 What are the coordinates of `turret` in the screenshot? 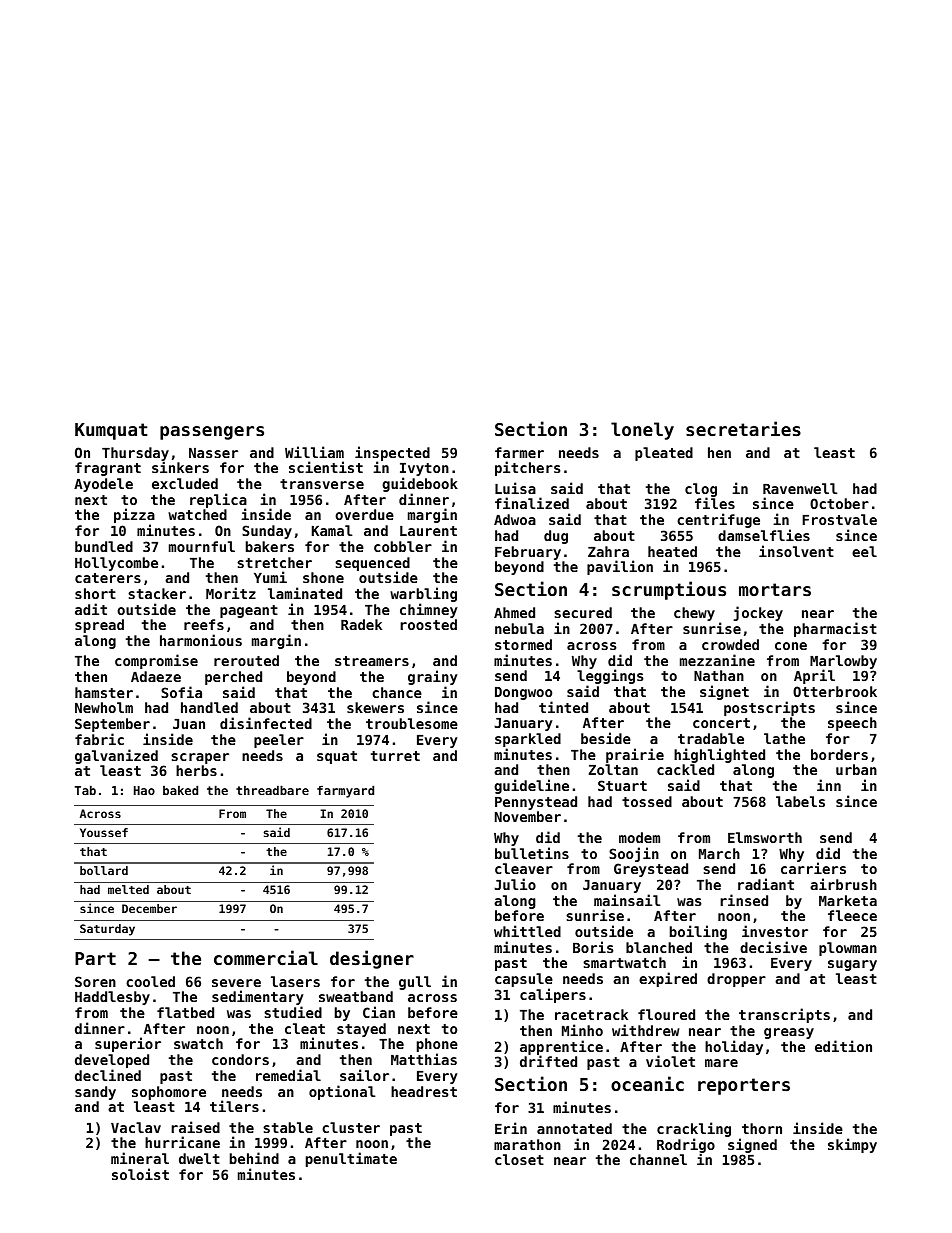 It's located at (395, 756).
